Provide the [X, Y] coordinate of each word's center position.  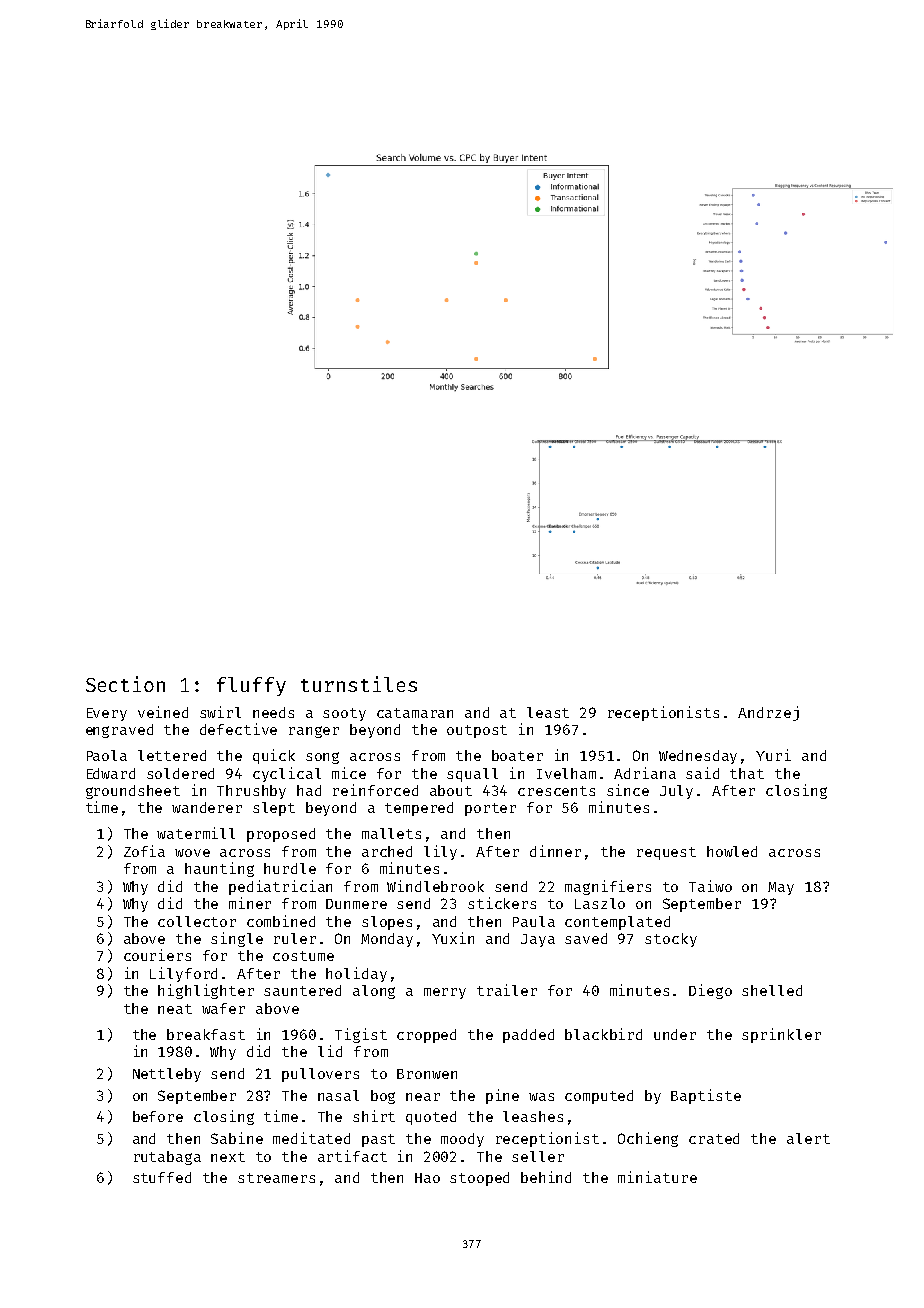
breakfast [206, 1034]
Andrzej [768, 713]
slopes [387, 923]
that [747, 773]
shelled [772, 990]
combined [281, 921]
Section [125, 684]
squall [472, 775]
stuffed [162, 1177]
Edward [111, 773]
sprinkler [781, 1035]
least [548, 712]
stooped [479, 1179]
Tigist [361, 1035]
